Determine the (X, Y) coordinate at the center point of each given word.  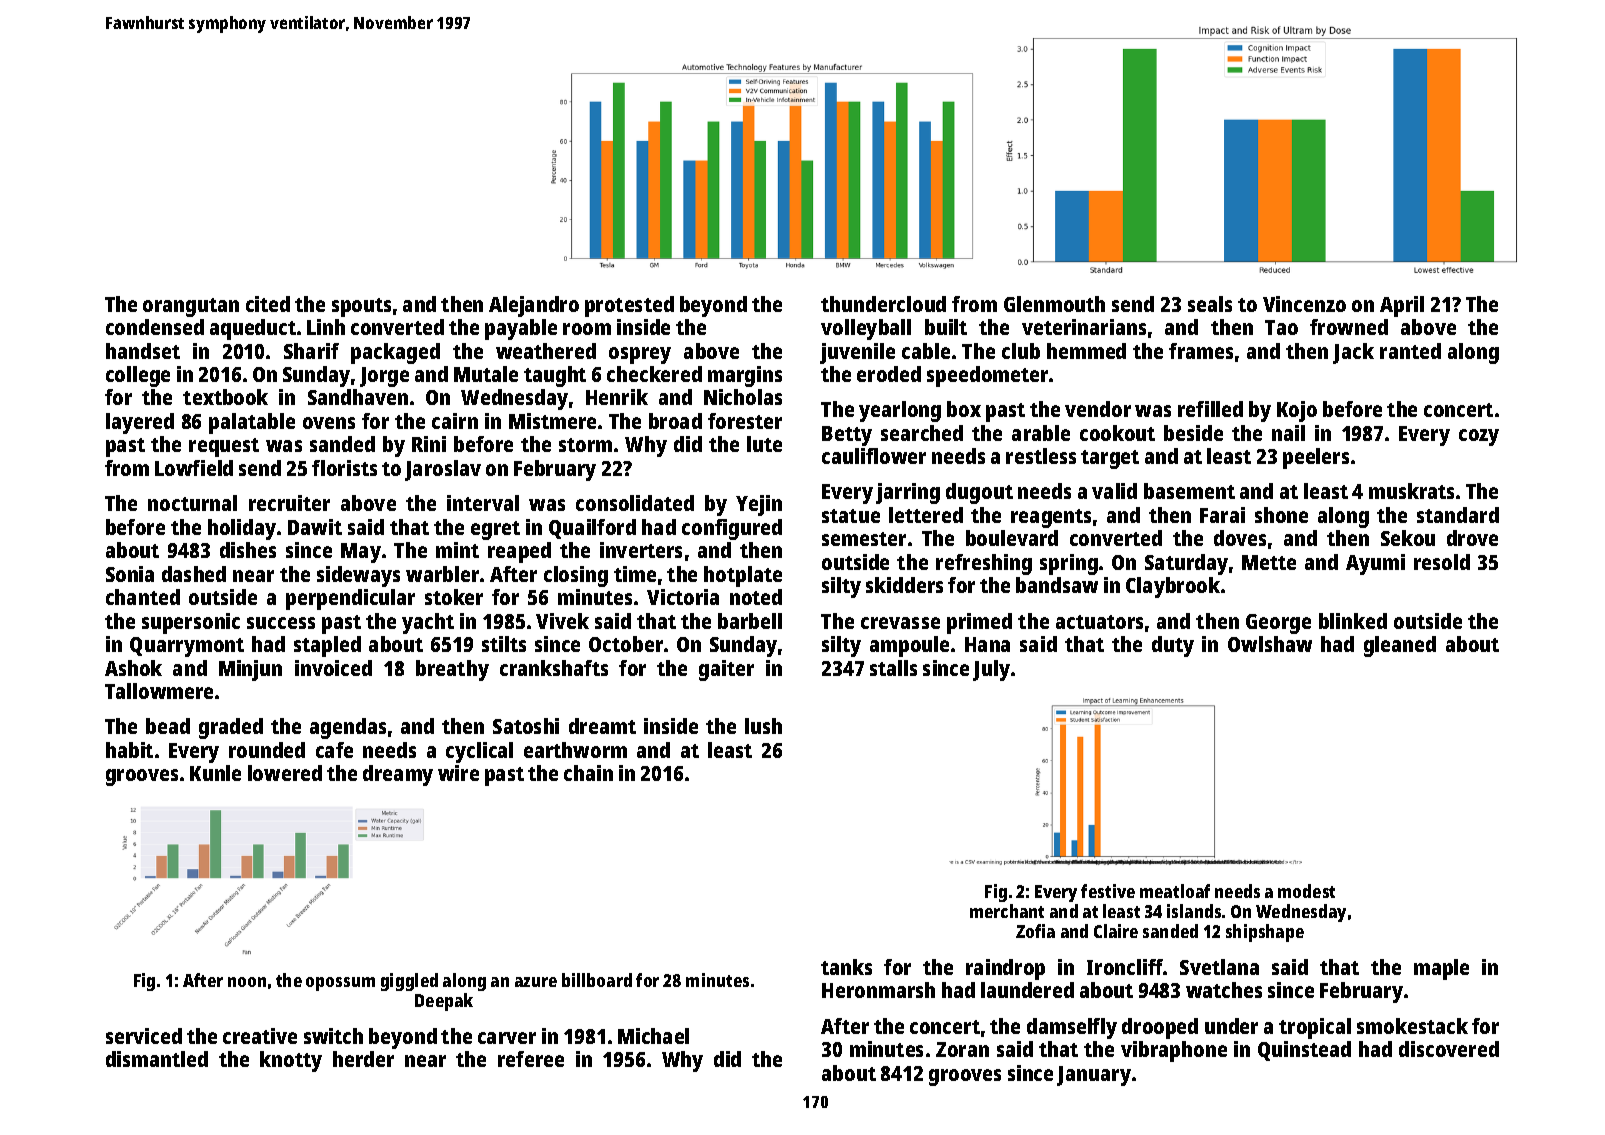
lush (763, 726)
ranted (1410, 351)
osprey (640, 355)
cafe (334, 750)
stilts (504, 644)
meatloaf (1175, 891)
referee (531, 1059)
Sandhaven (358, 397)
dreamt (602, 726)
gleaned (1400, 646)
